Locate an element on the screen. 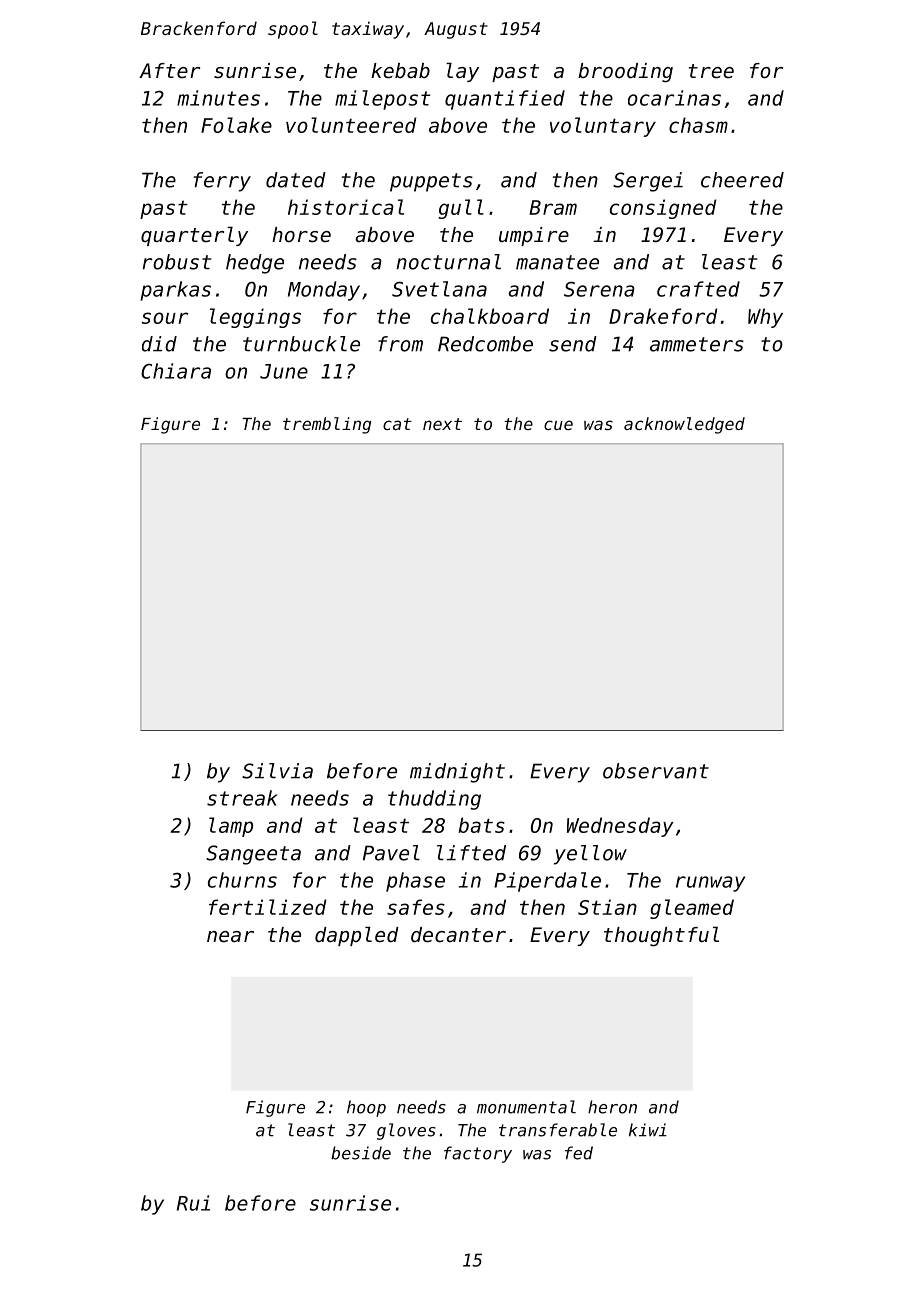 The height and width of the screenshot is (1314, 924). Why is located at coordinates (765, 318).
